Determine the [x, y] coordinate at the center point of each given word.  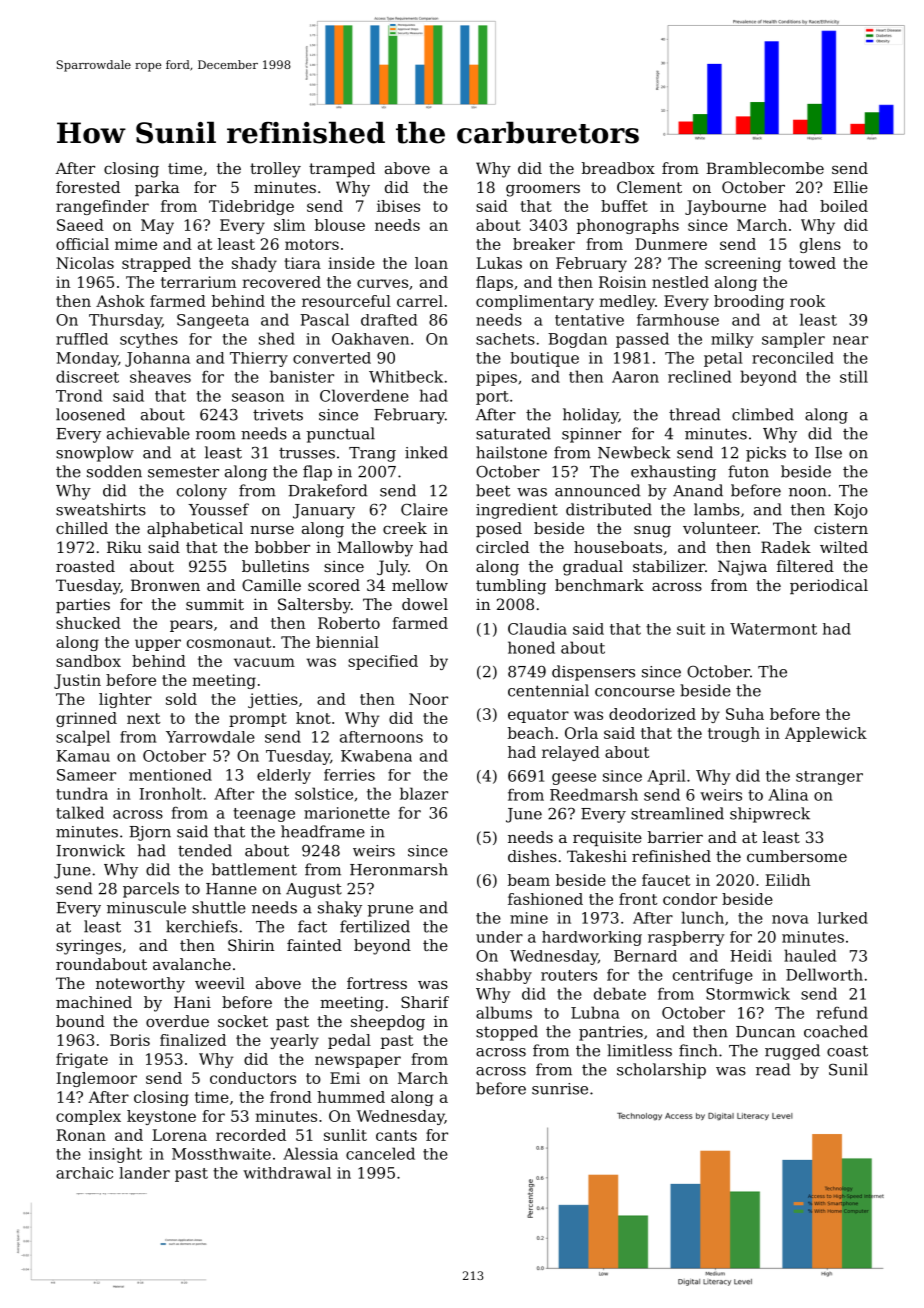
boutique [544, 359]
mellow [420, 585]
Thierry [259, 359]
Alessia [310, 1153]
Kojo [851, 511]
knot [313, 718]
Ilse [828, 452]
